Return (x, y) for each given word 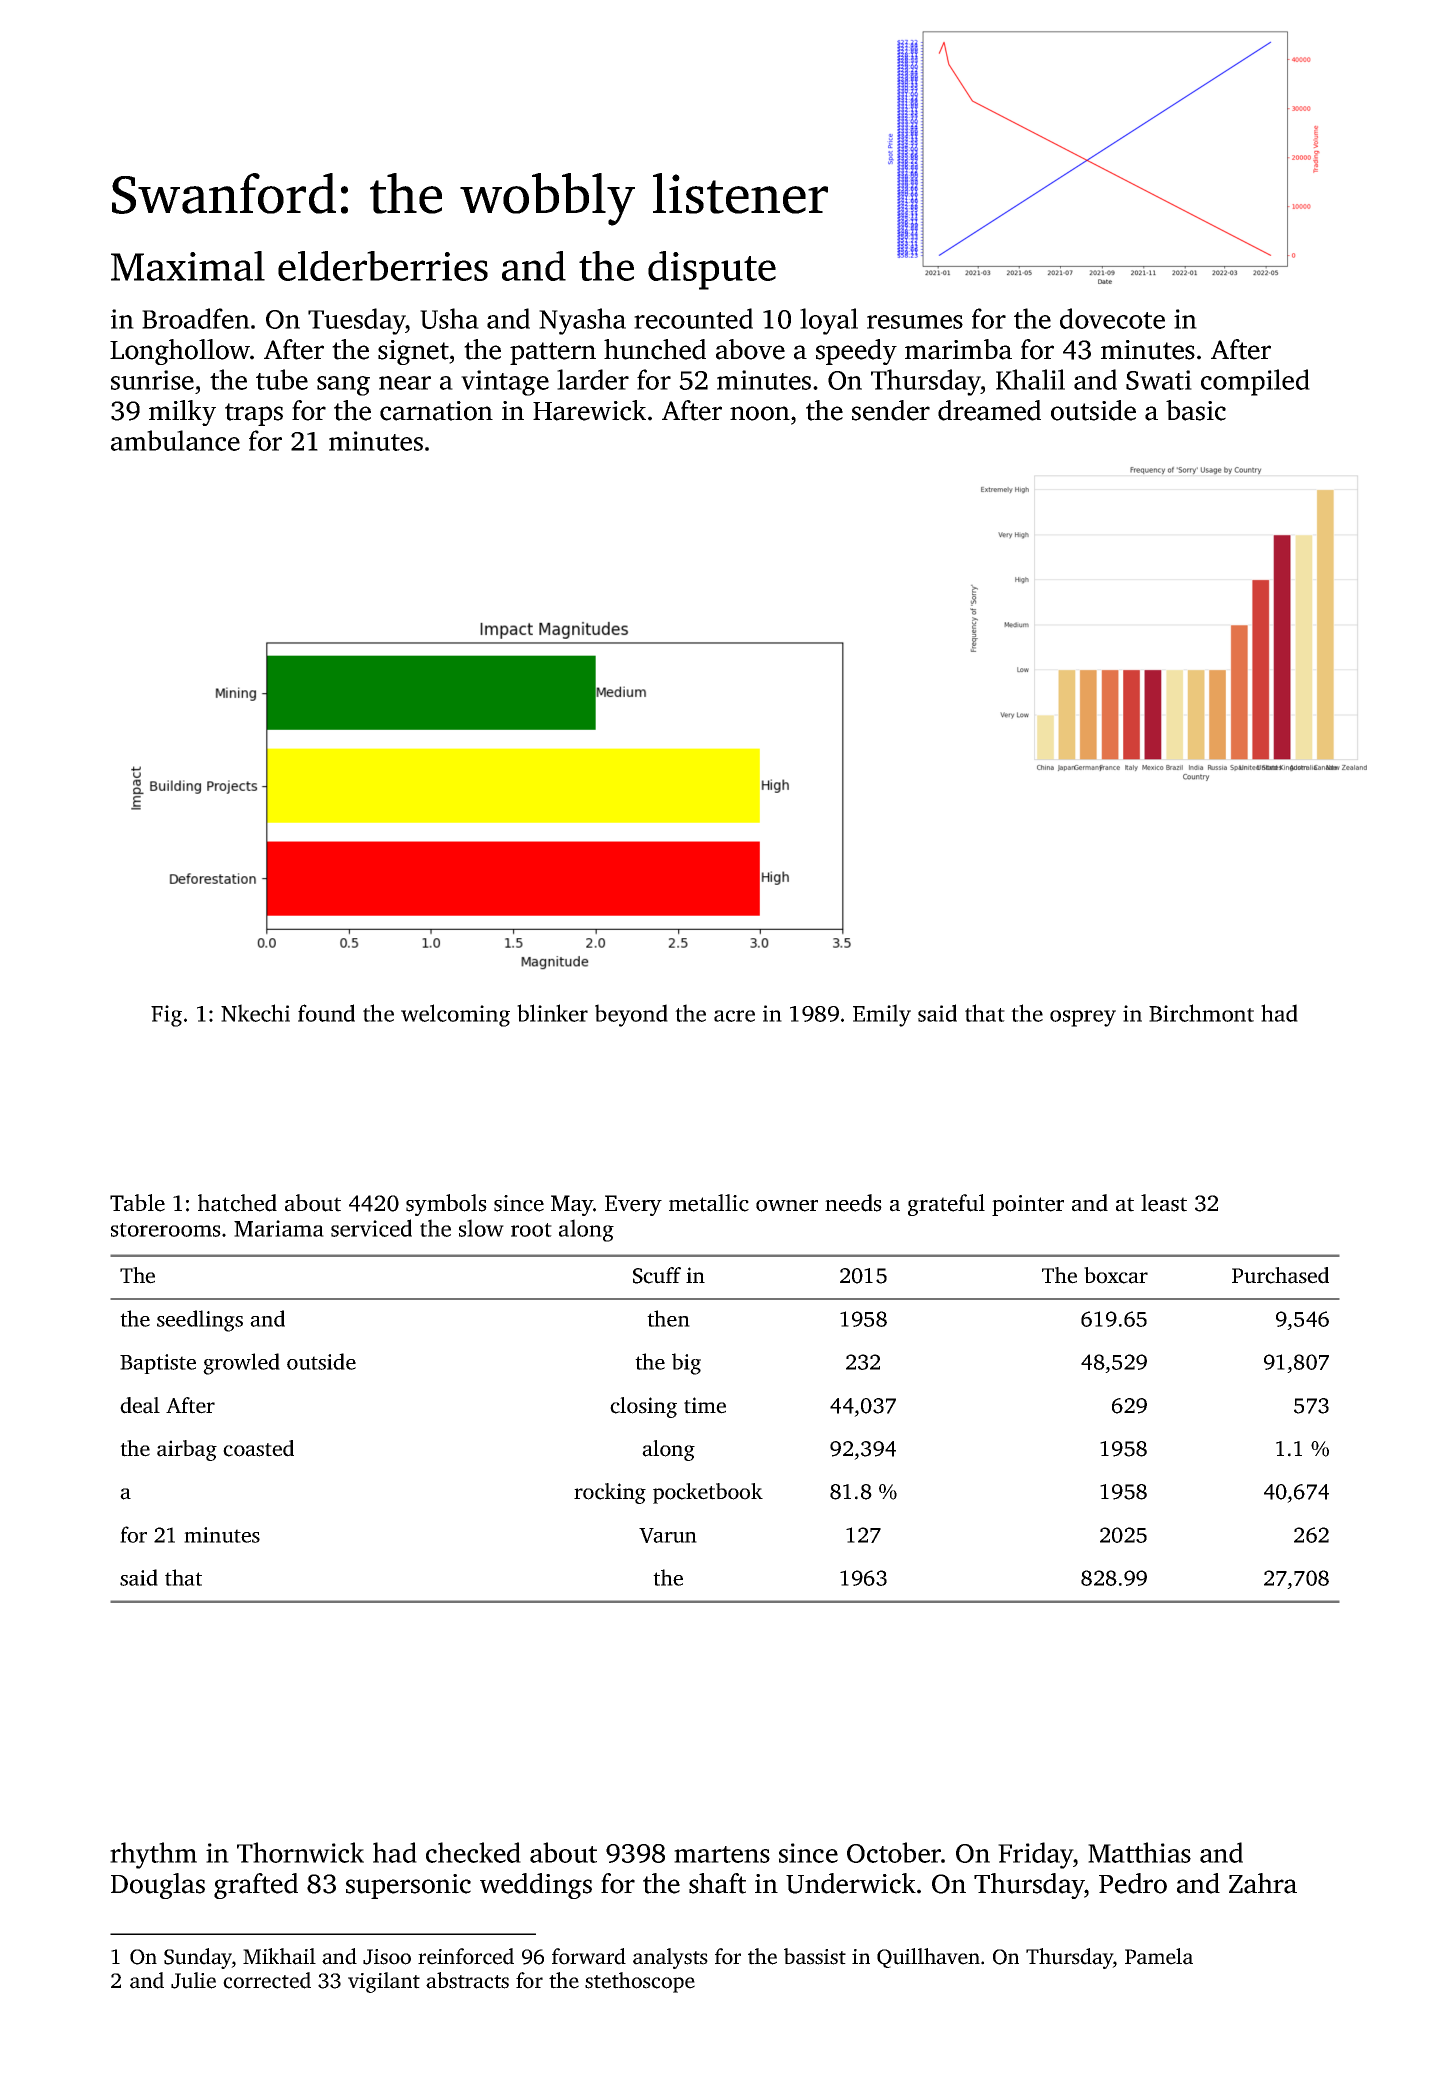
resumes (915, 322)
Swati (1159, 380)
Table (137, 1203)
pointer (1028, 1205)
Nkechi (255, 1013)
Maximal (188, 266)
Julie (193, 1980)
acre (734, 1016)
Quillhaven (928, 1958)
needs (853, 1203)
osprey (1083, 1018)
